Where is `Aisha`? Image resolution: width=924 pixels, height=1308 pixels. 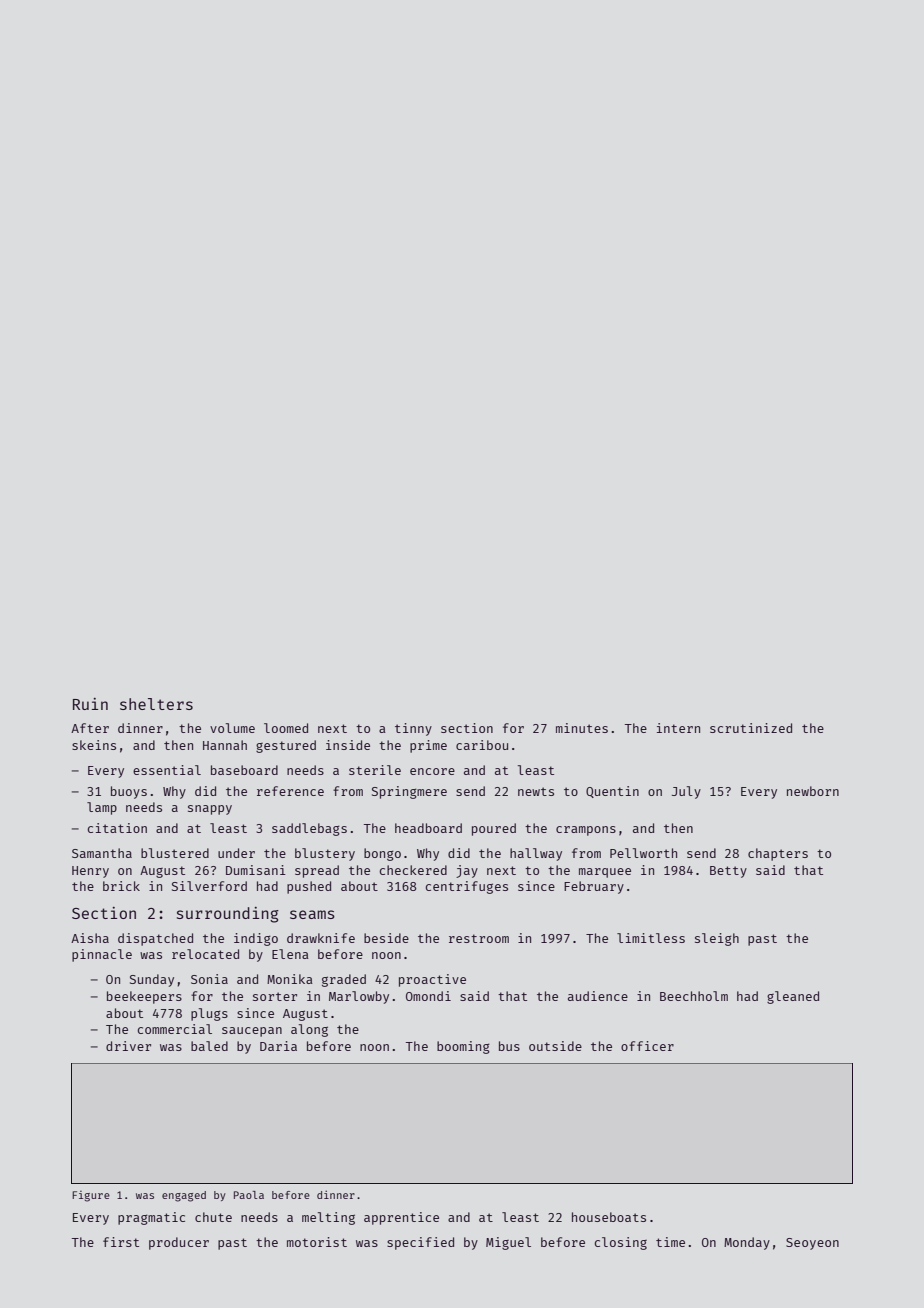
Aisha is located at coordinates (90, 938).
